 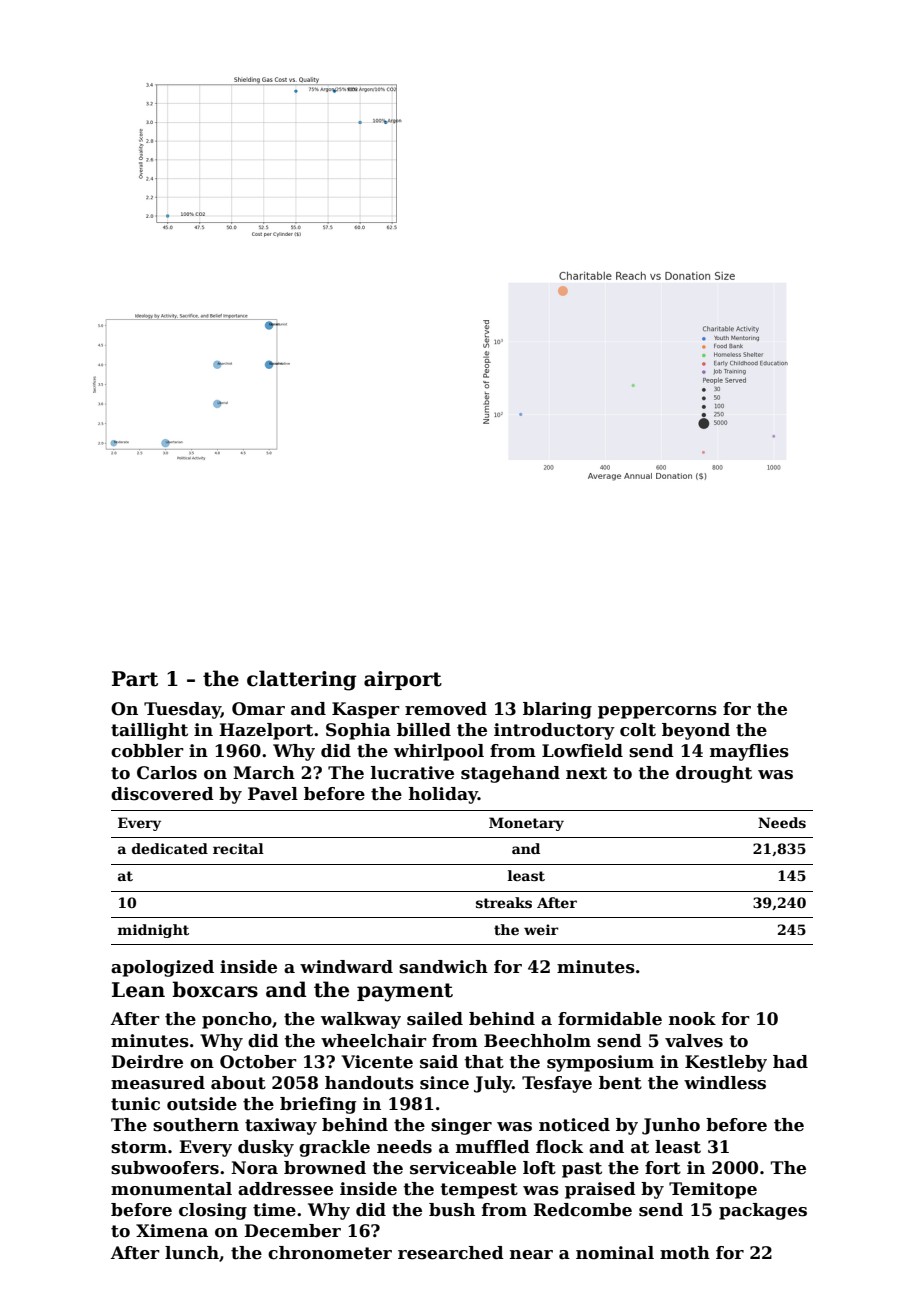 I want to click on dedicated, so click(x=170, y=848).
